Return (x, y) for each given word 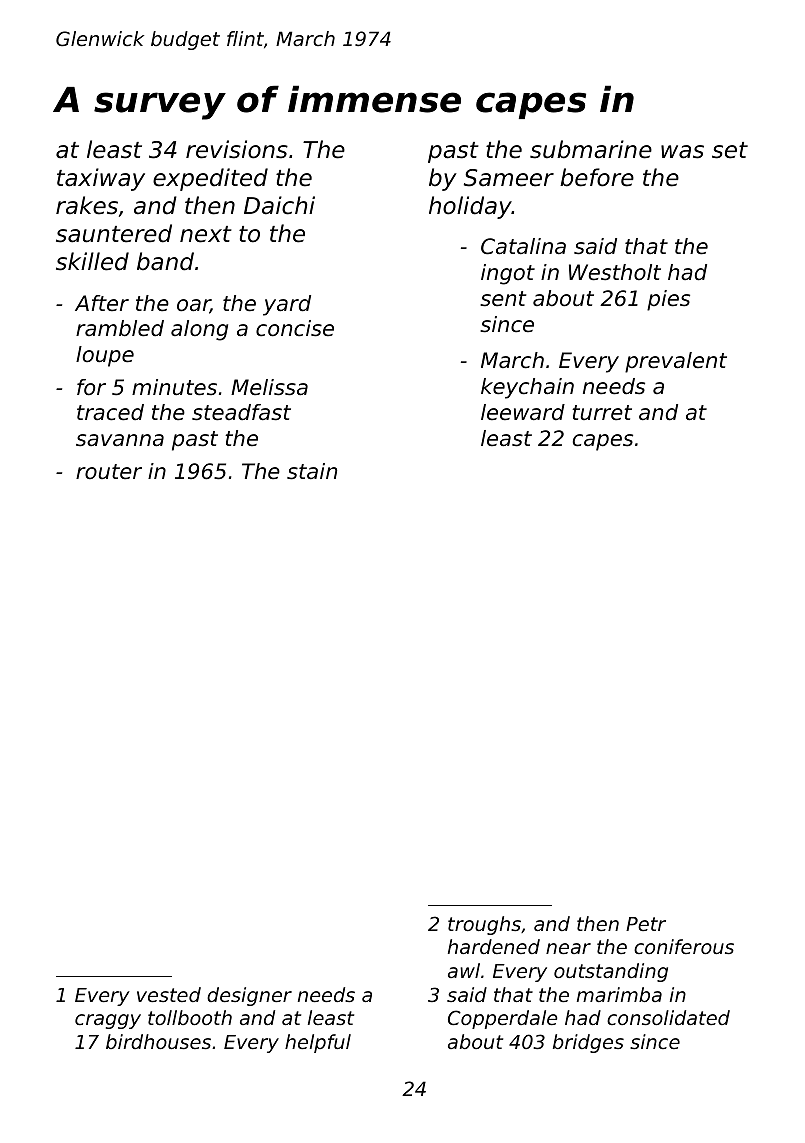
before (597, 177)
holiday (470, 207)
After (102, 303)
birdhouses (158, 1041)
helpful (318, 1043)
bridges (588, 1043)
